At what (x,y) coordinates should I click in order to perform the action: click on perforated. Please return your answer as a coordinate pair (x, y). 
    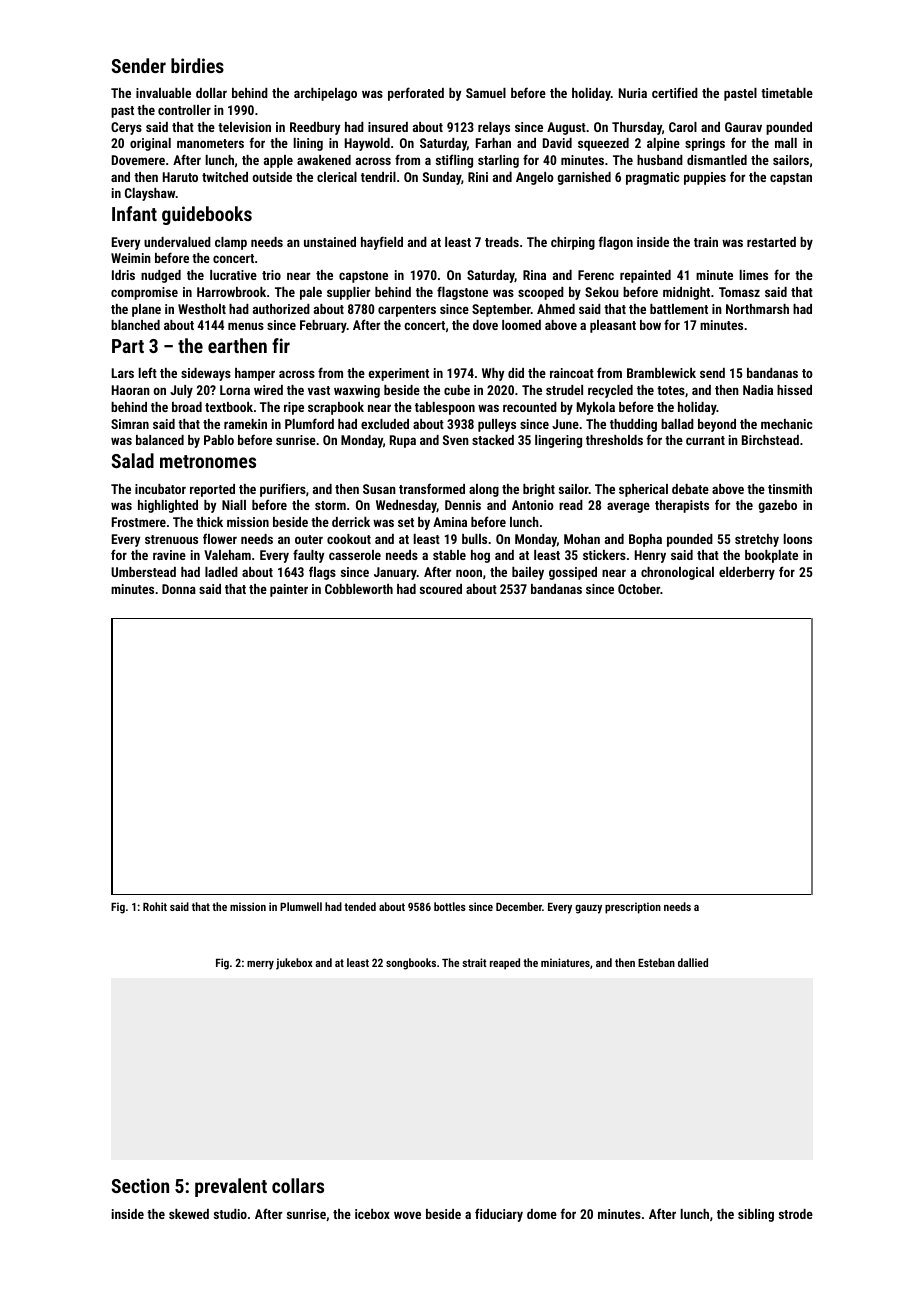
    Looking at the image, I should click on (416, 94).
